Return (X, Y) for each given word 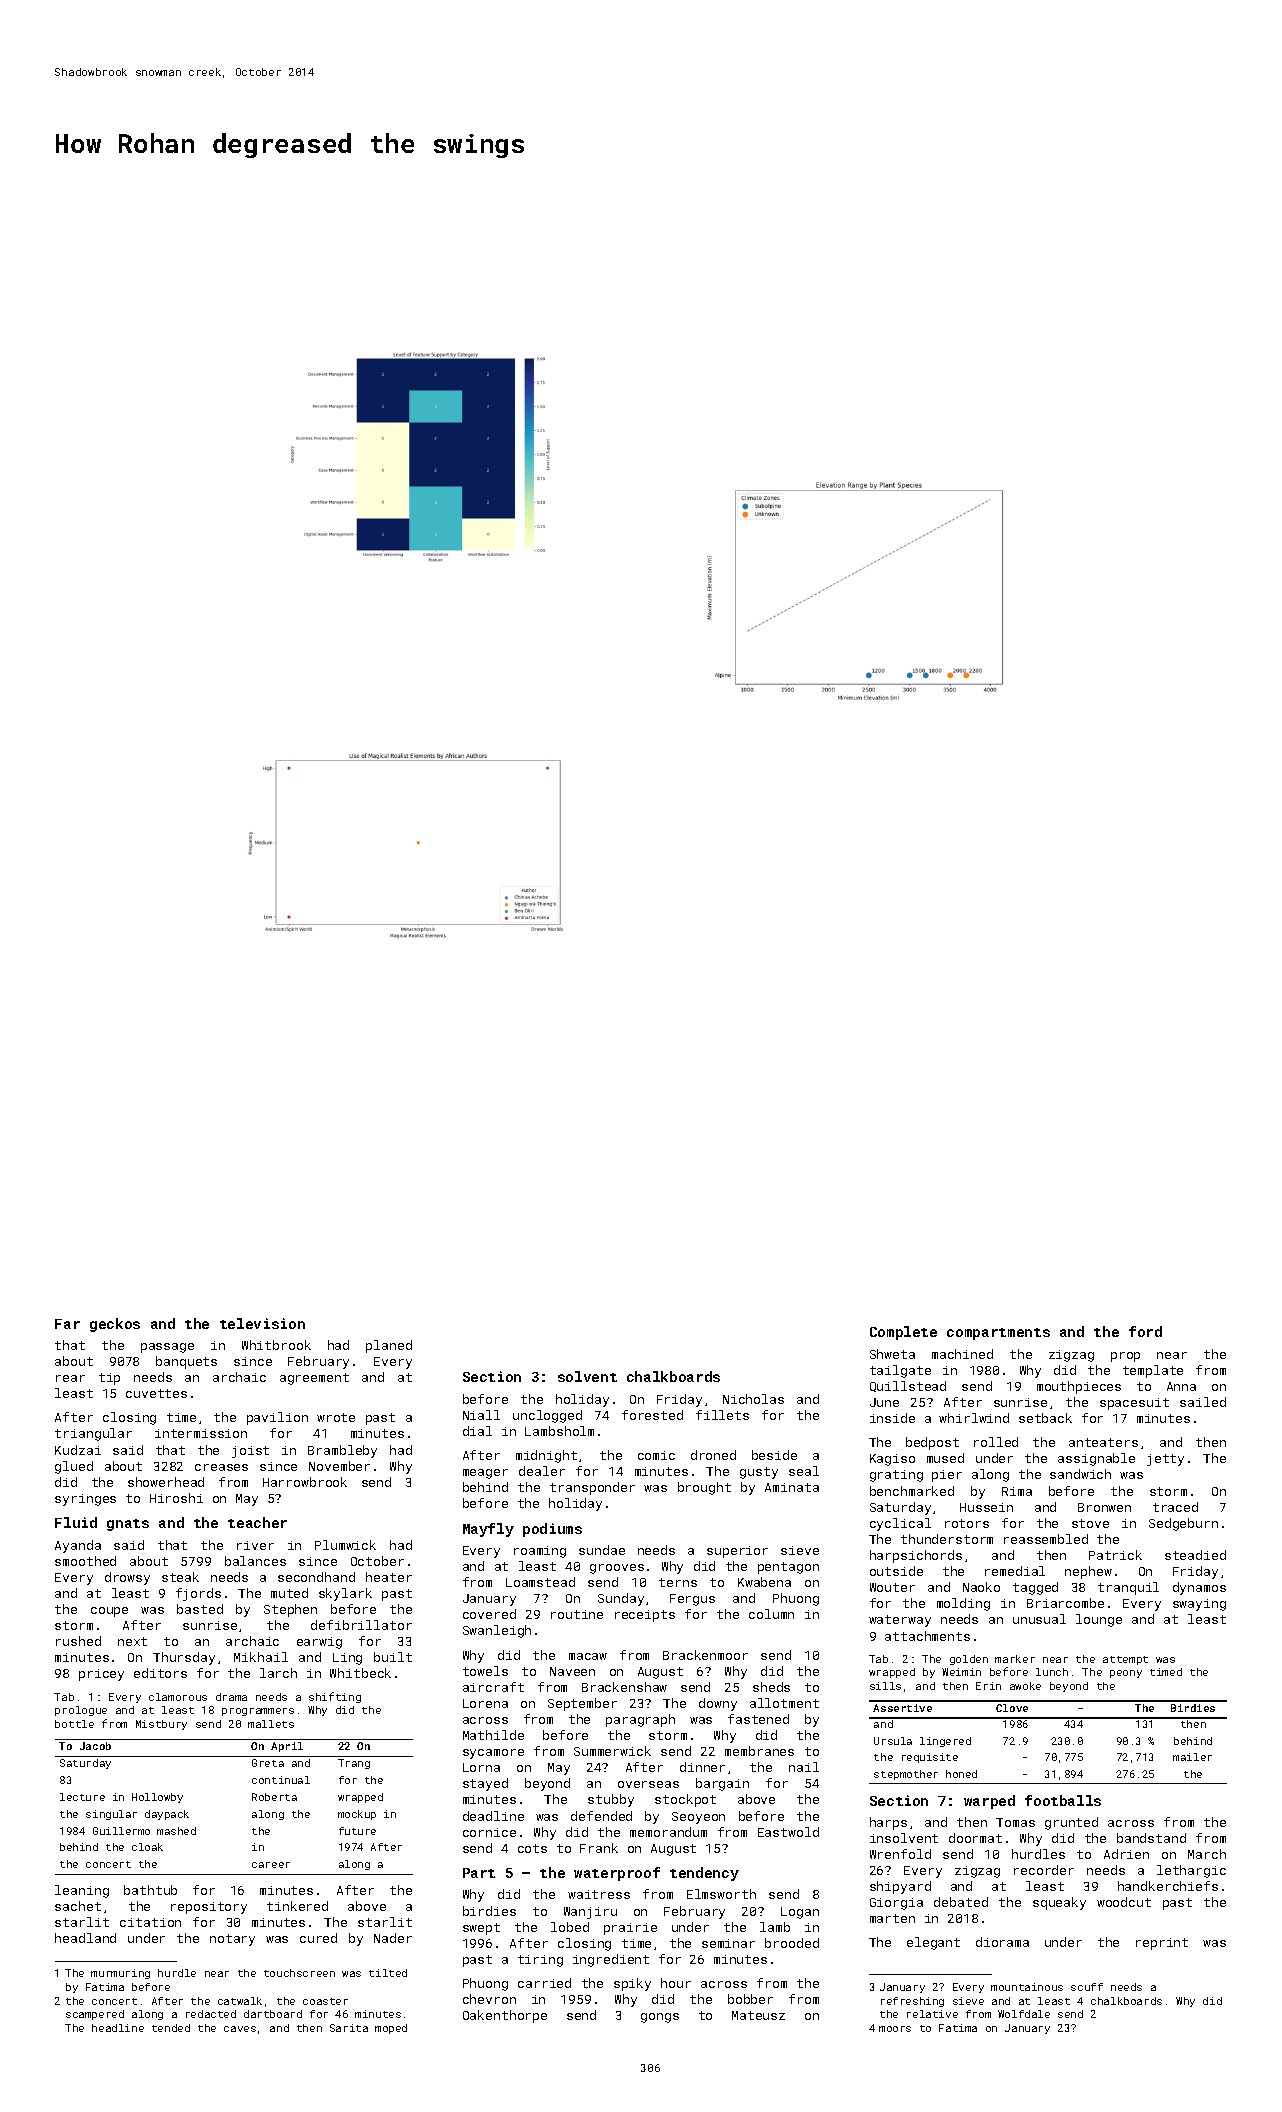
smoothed (85, 1561)
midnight (546, 1456)
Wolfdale (1024, 2014)
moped (391, 2029)
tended (171, 2028)
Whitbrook (276, 1345)
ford (1145, 1331)
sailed (1203, 1402)
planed (389, 1346)
